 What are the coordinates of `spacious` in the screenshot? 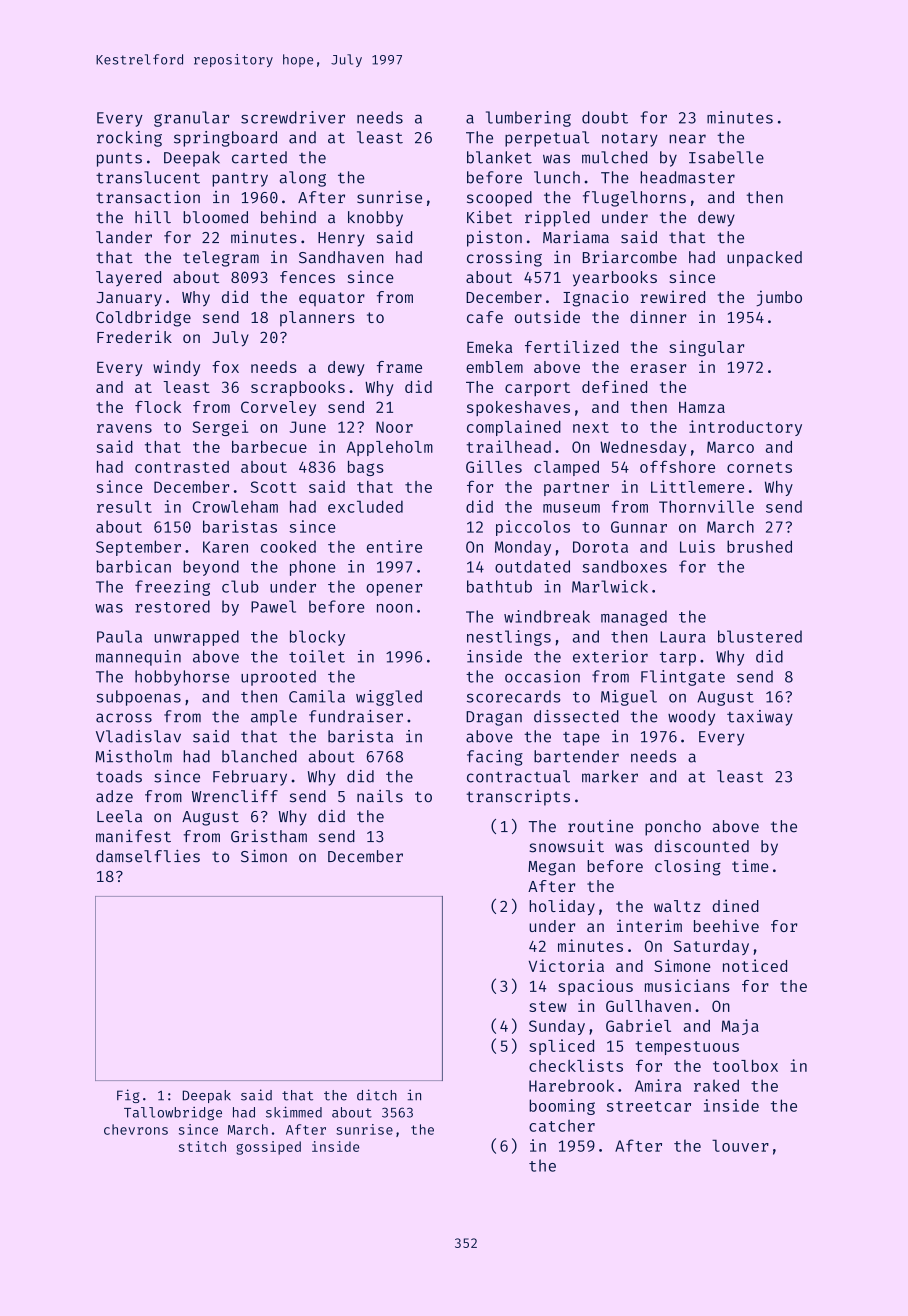 It's located at (595, 987).
